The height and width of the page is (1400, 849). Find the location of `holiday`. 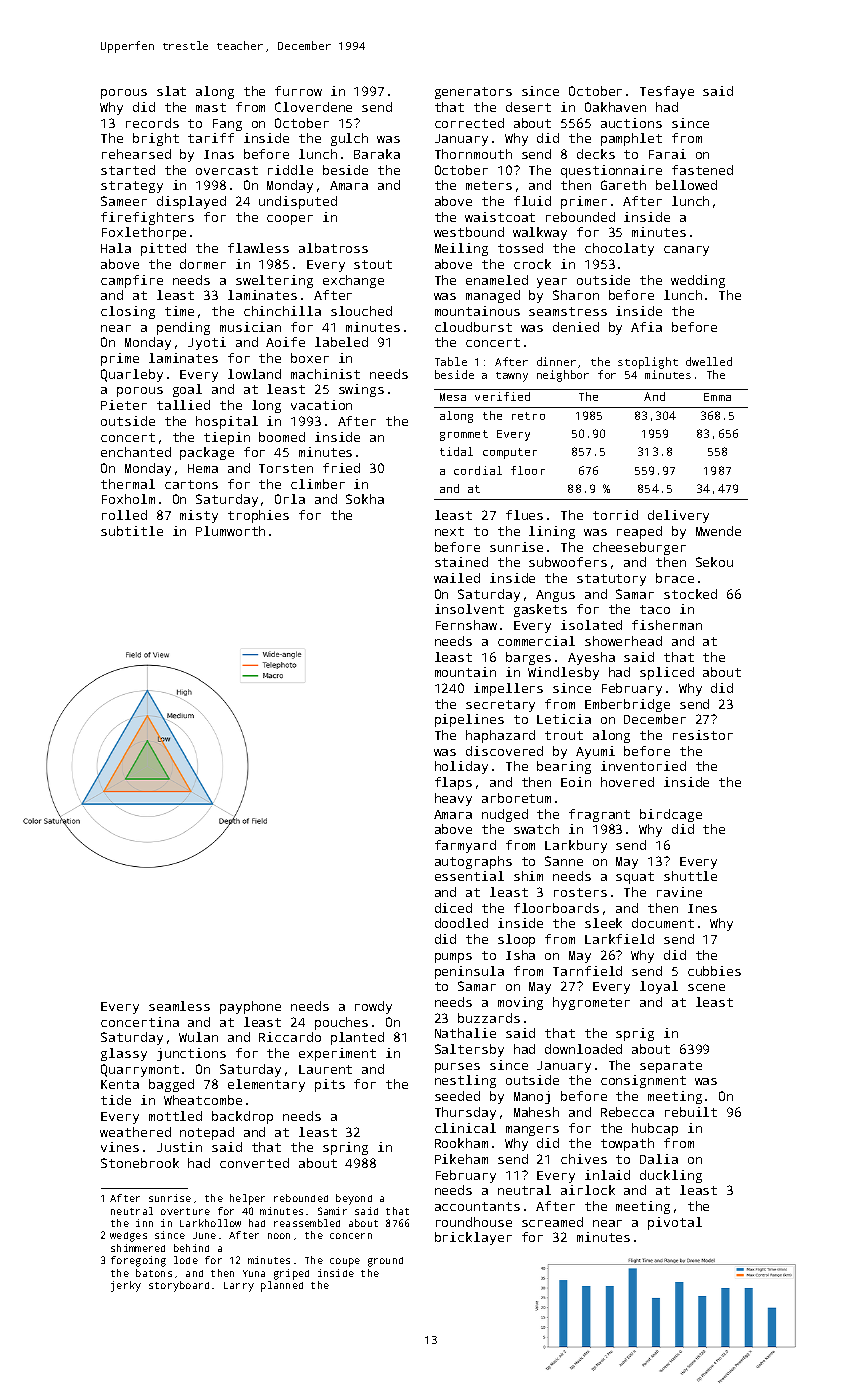

holiday is located at coordinates (461, 767).
